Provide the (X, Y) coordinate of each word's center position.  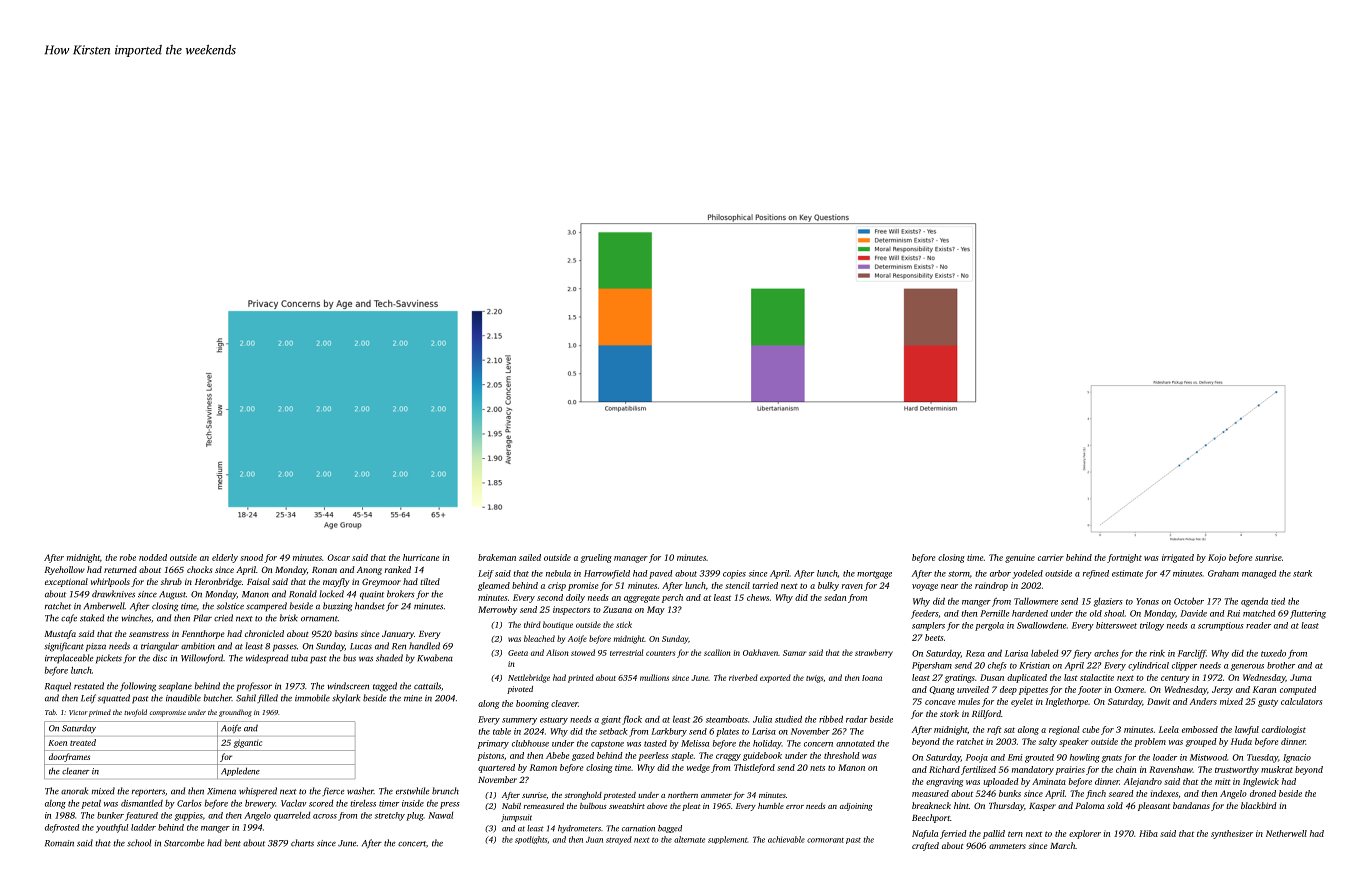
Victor (78, 712)
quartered (496, 768)
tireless (363, 803)
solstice (230, 606)
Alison (557, 652)
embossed (1200, 729)
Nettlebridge (529, 678)
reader (1258, 625)
